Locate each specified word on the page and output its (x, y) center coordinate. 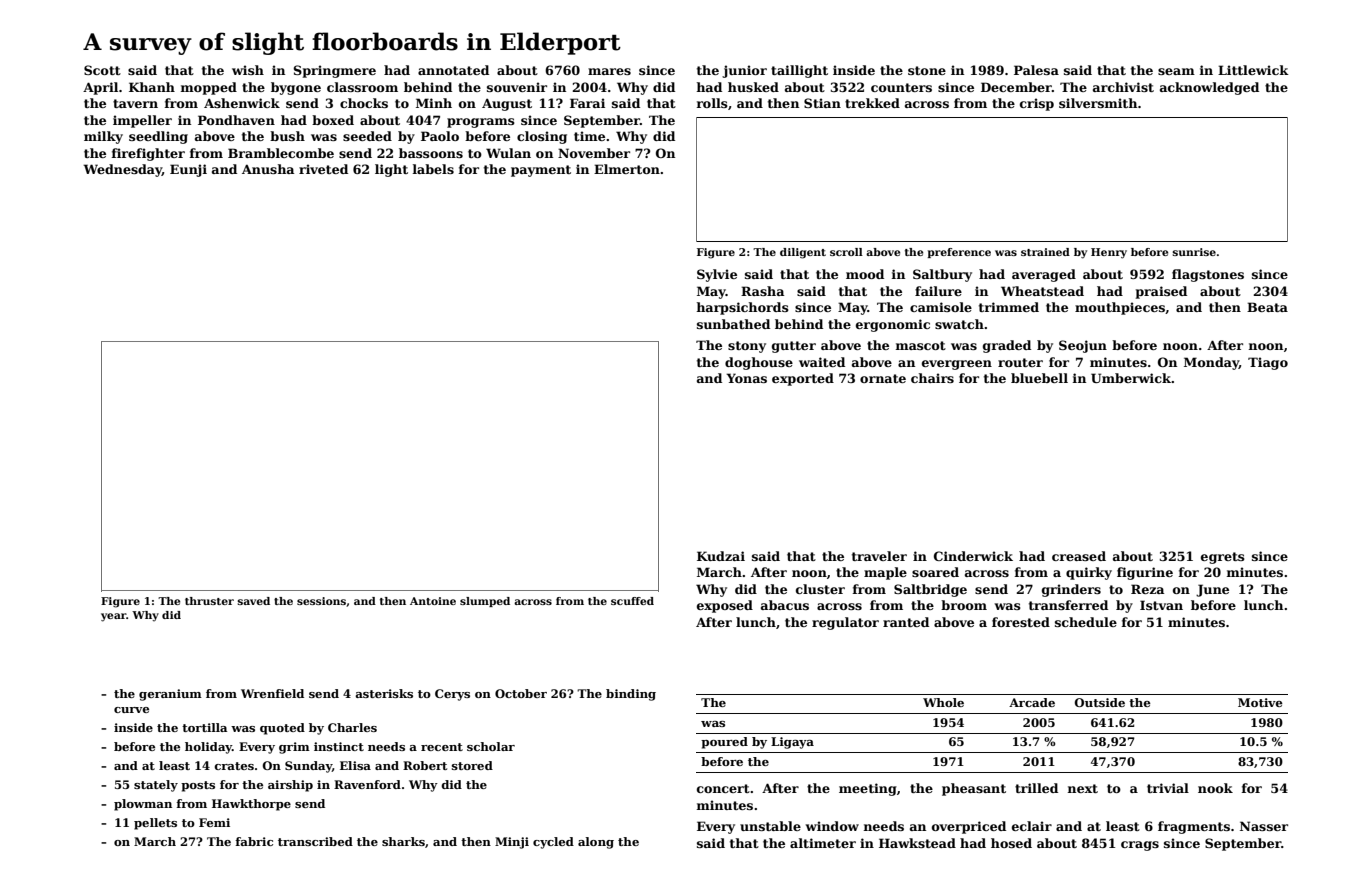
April (100, 88)
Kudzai (721, 556)
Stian (822, 103)
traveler (879, 556)
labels (433, 169)
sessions (321, 601)
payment (541, 171)
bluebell (1039, 378)
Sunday (308, 767)
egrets (1223, 558)
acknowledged (1209, 88)
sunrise (1194, 252)
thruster (209, 601)
